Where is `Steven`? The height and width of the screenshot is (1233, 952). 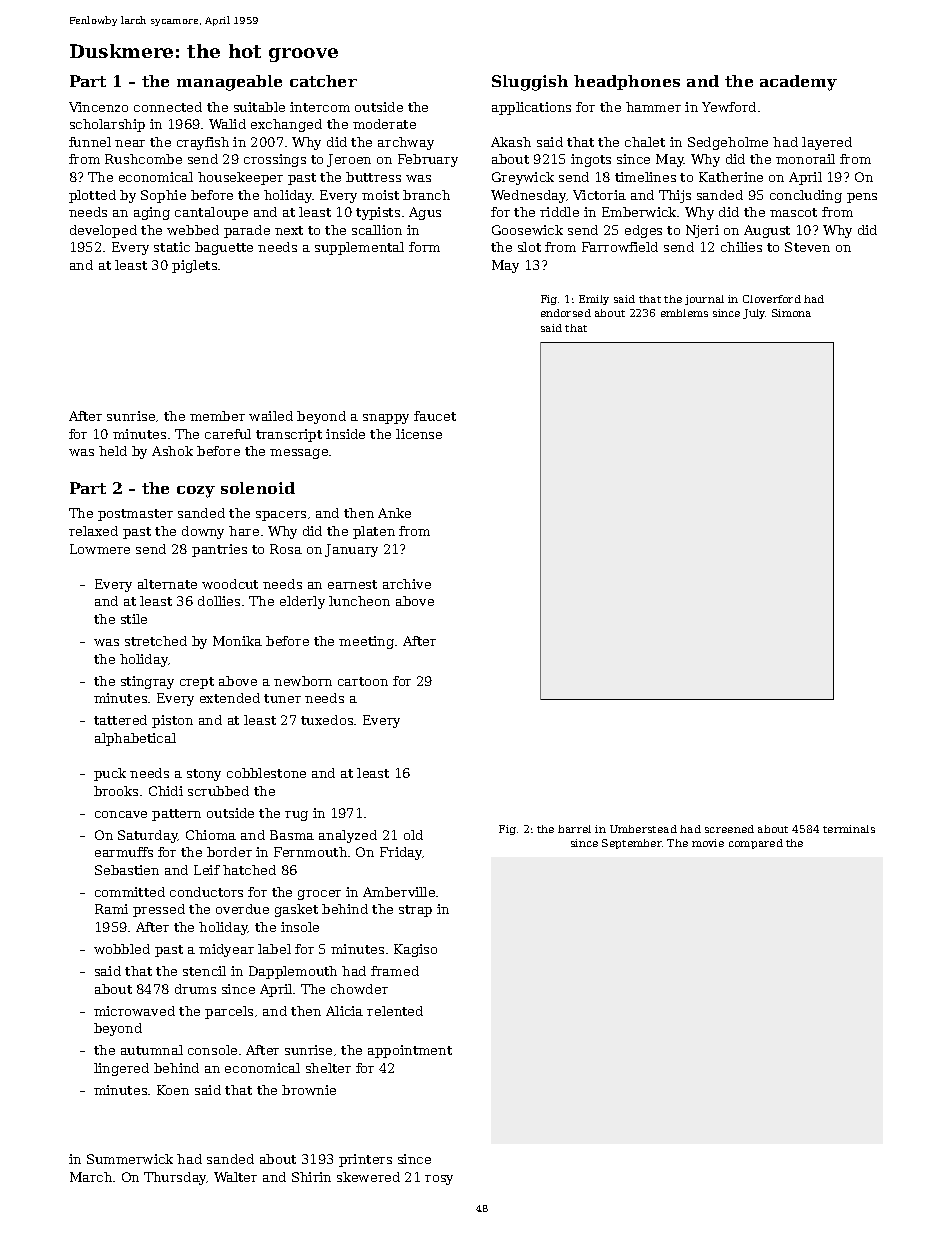 Steven is located at coordinates (807, 247).
